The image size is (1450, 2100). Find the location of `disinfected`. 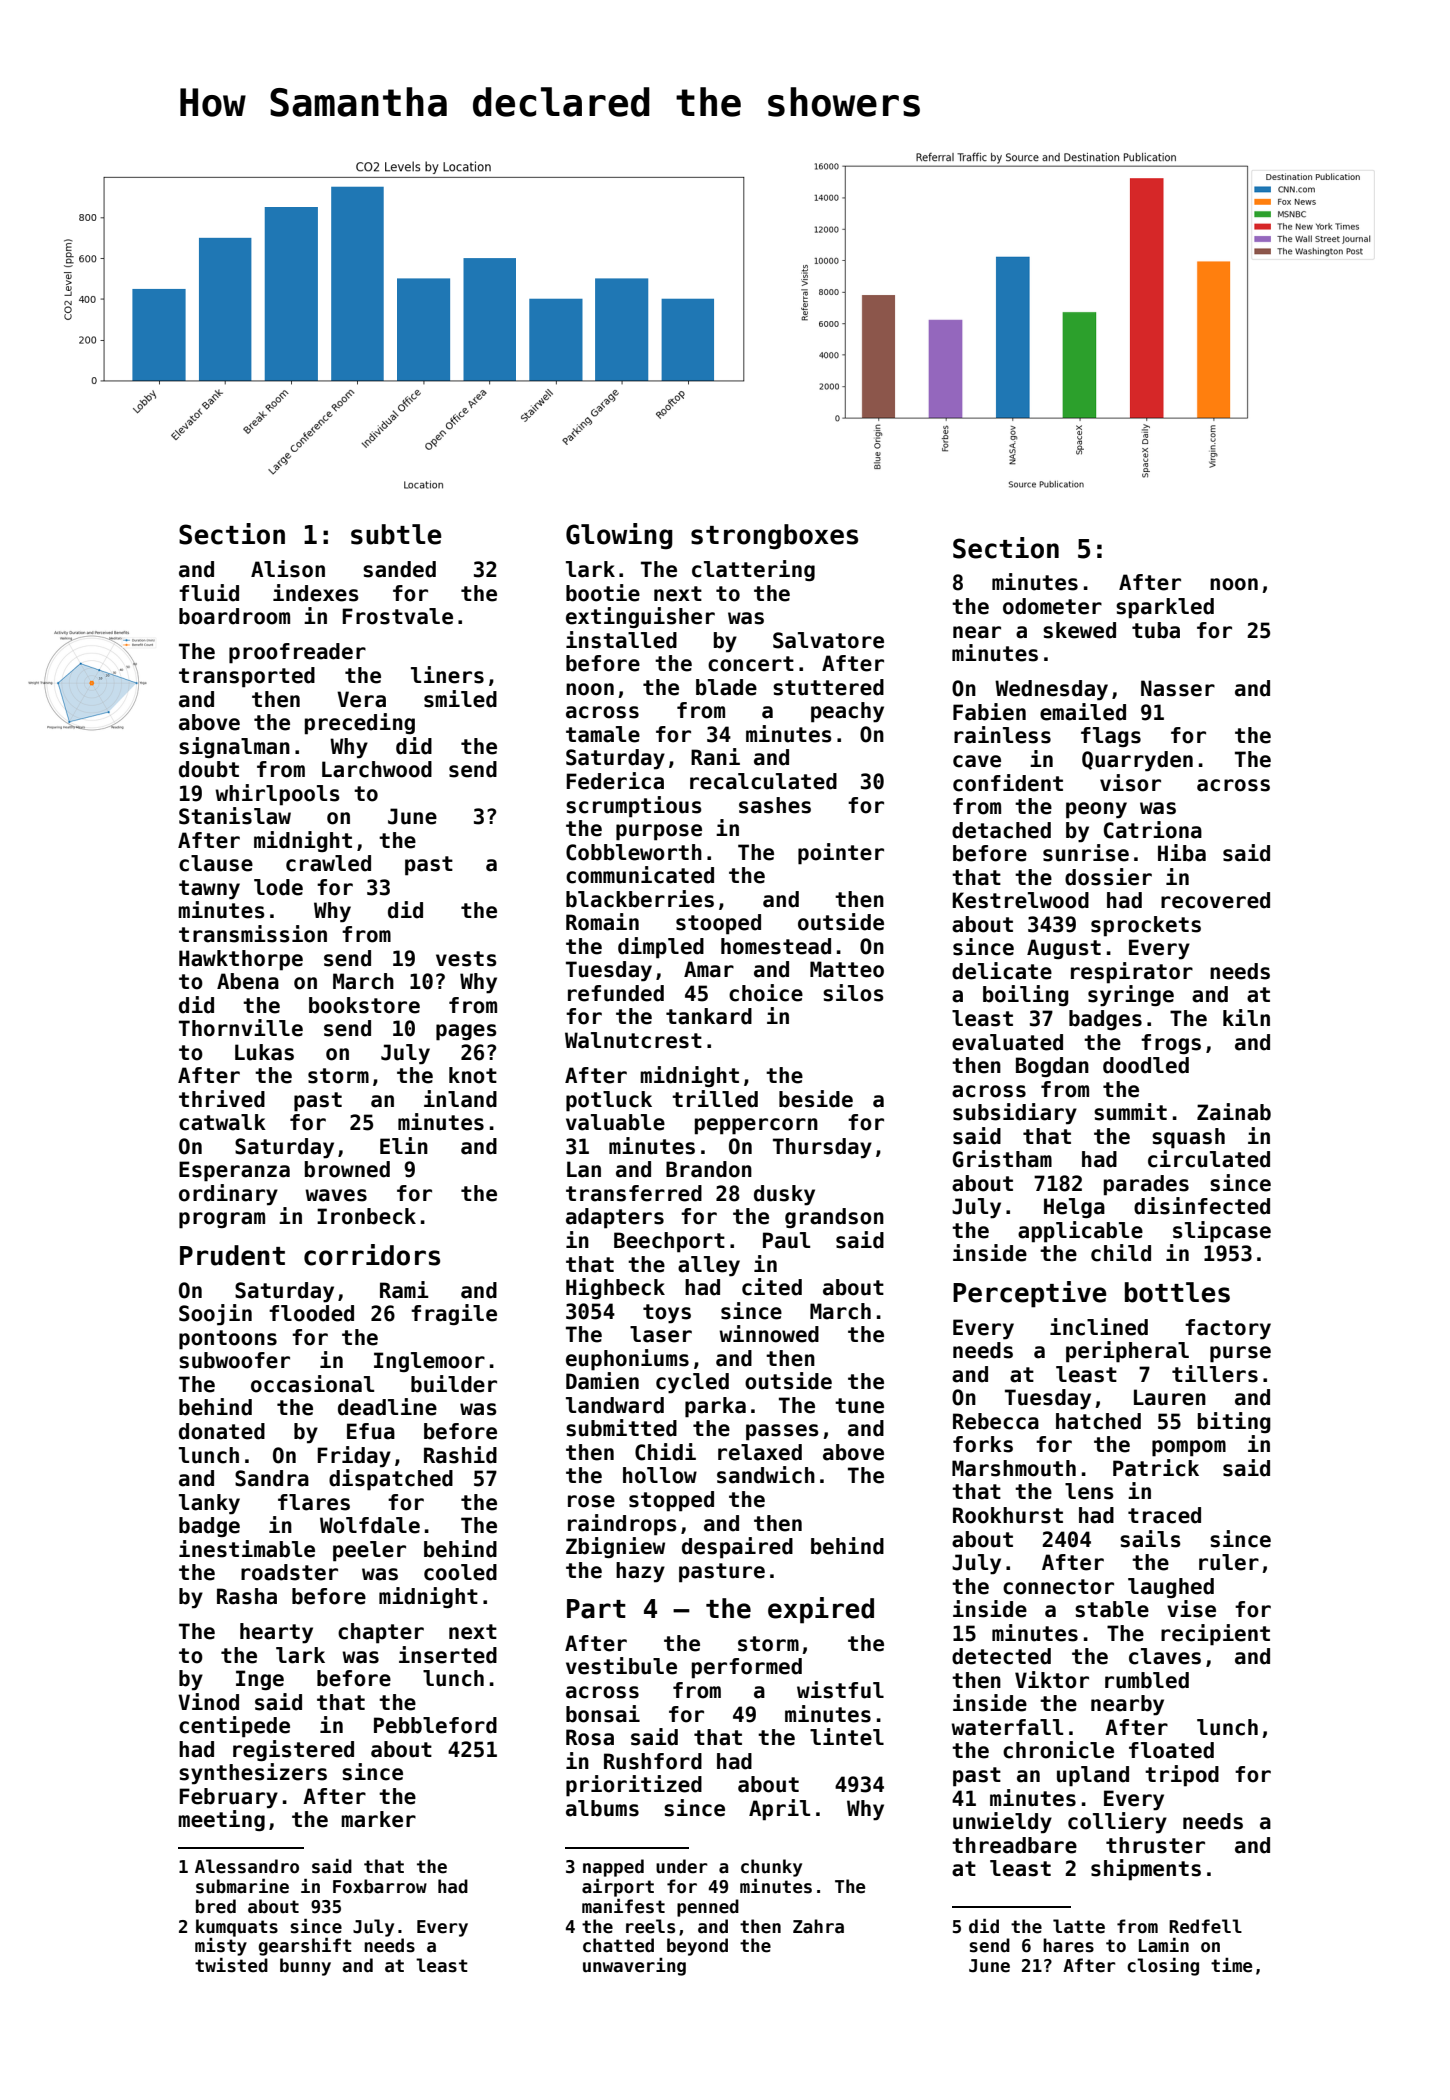

disinfected is located at coordinates (1202, 1206).
